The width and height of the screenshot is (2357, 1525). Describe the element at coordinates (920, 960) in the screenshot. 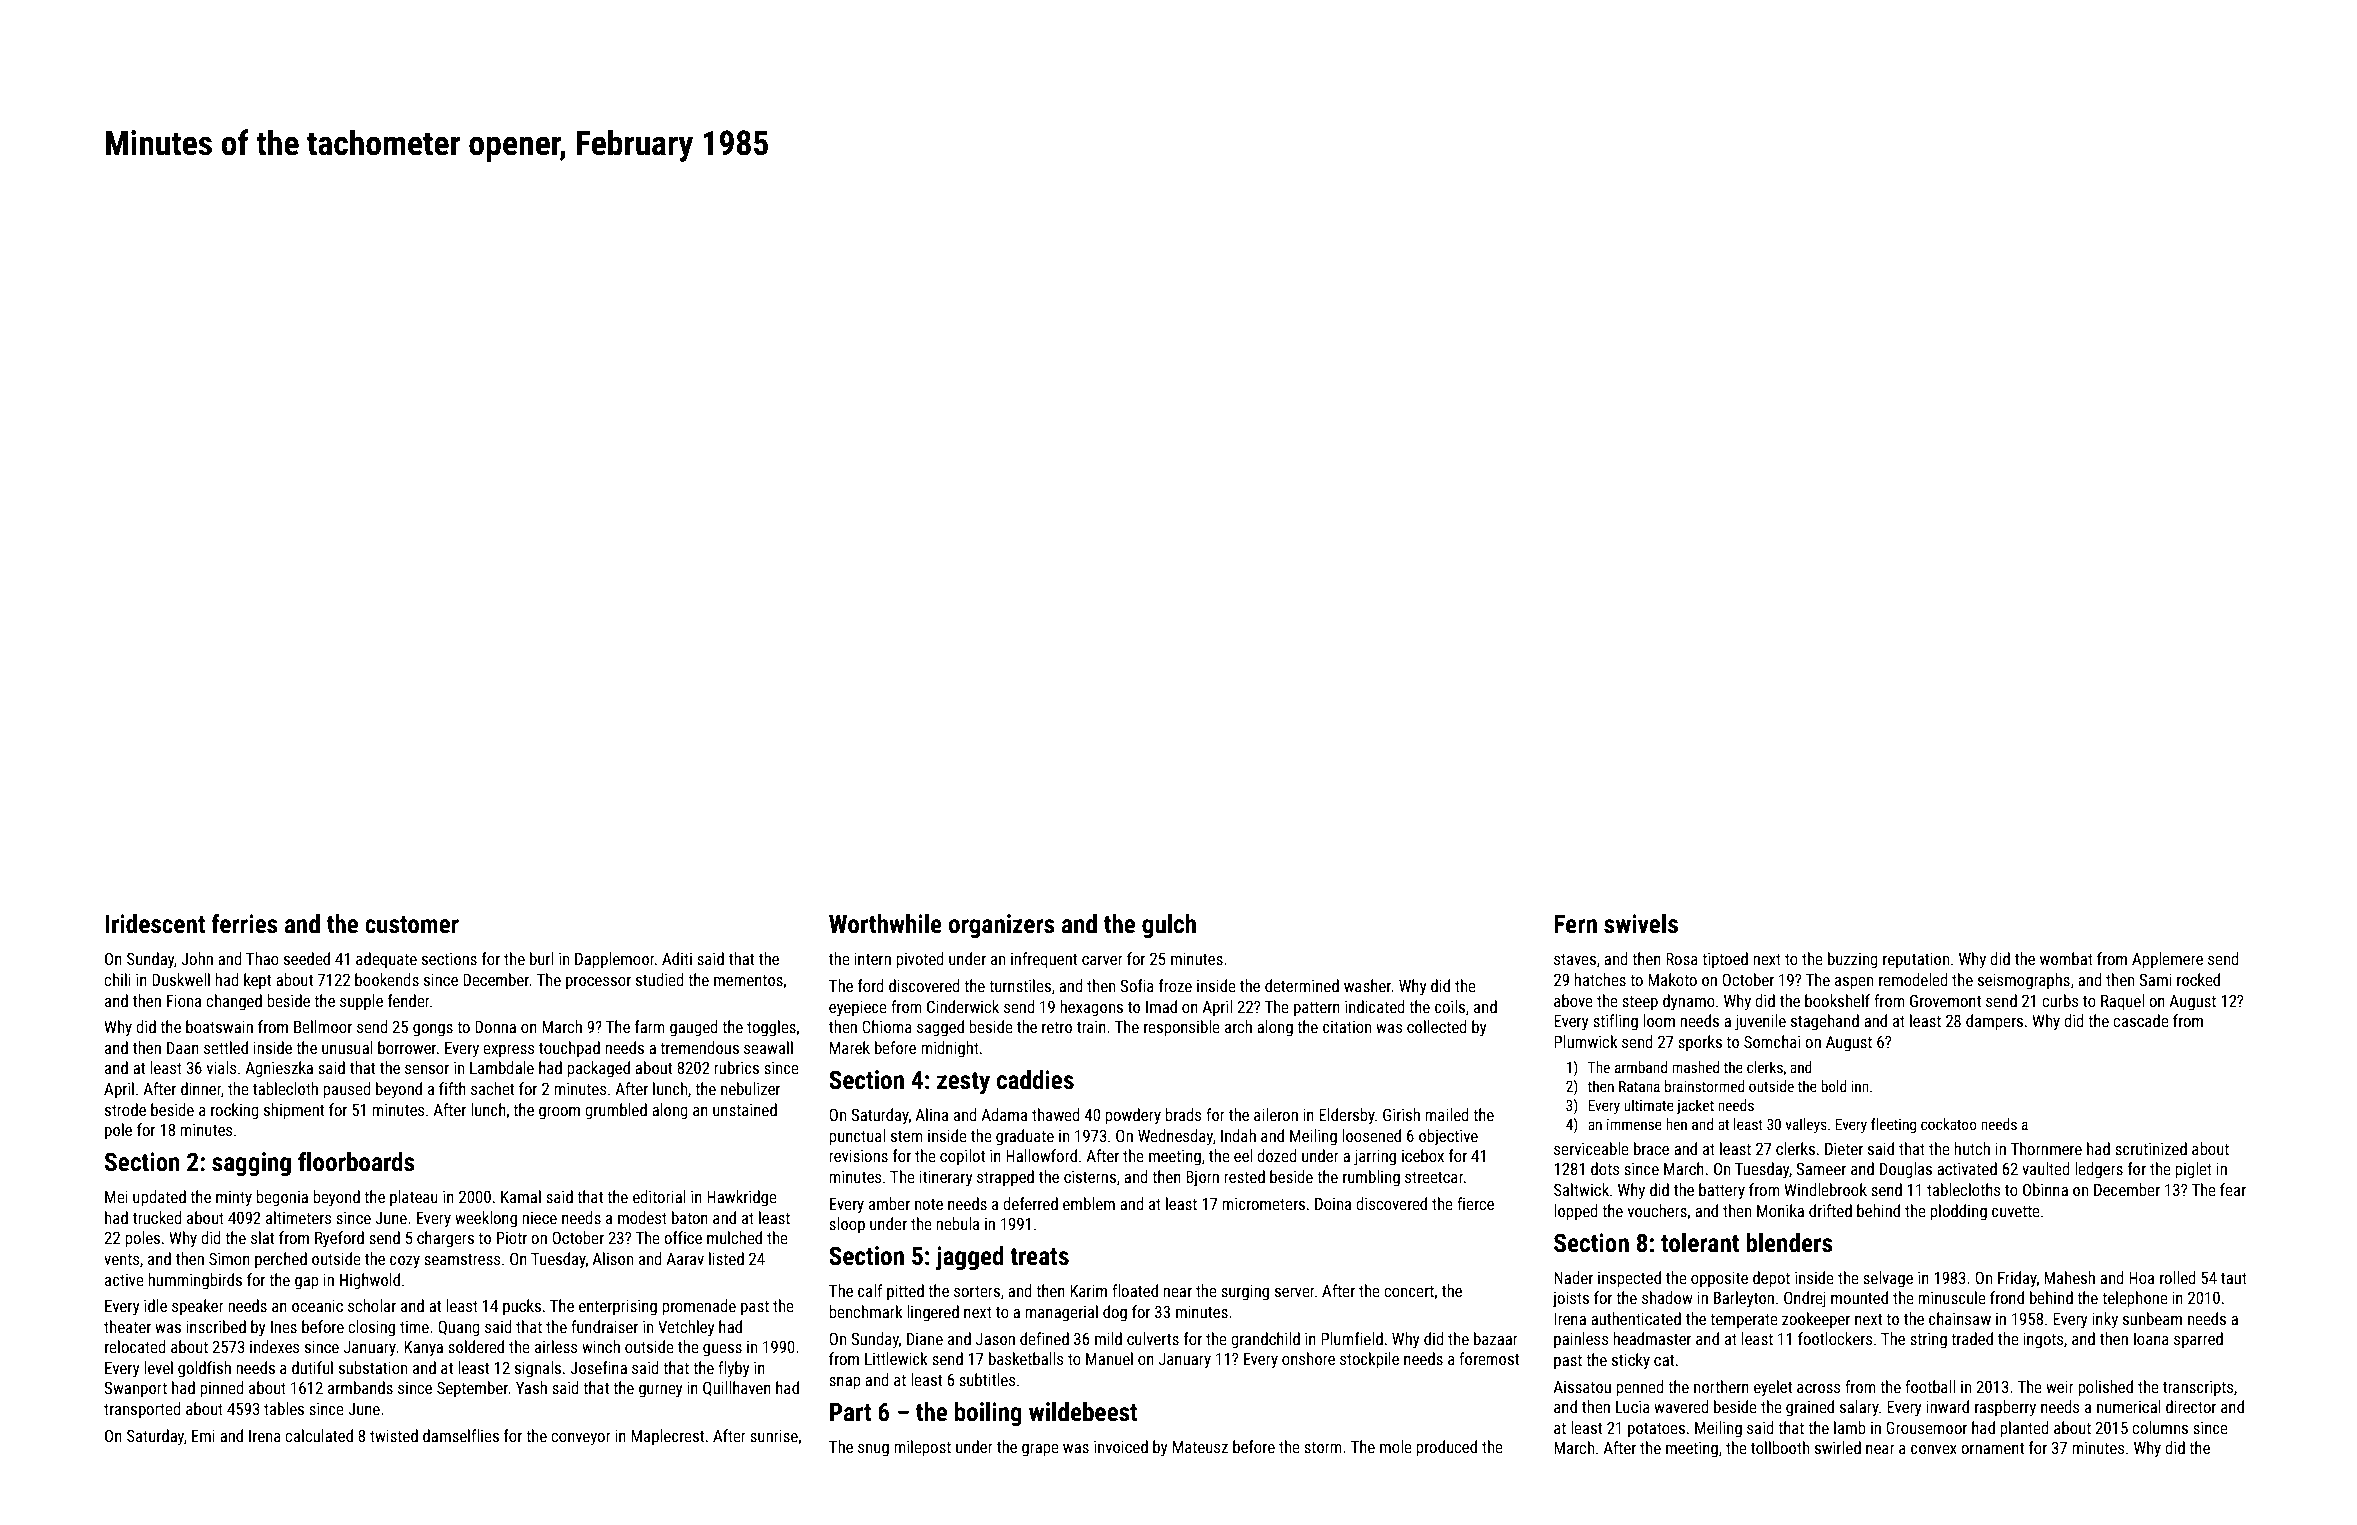

I see `pivoted` at that location.
